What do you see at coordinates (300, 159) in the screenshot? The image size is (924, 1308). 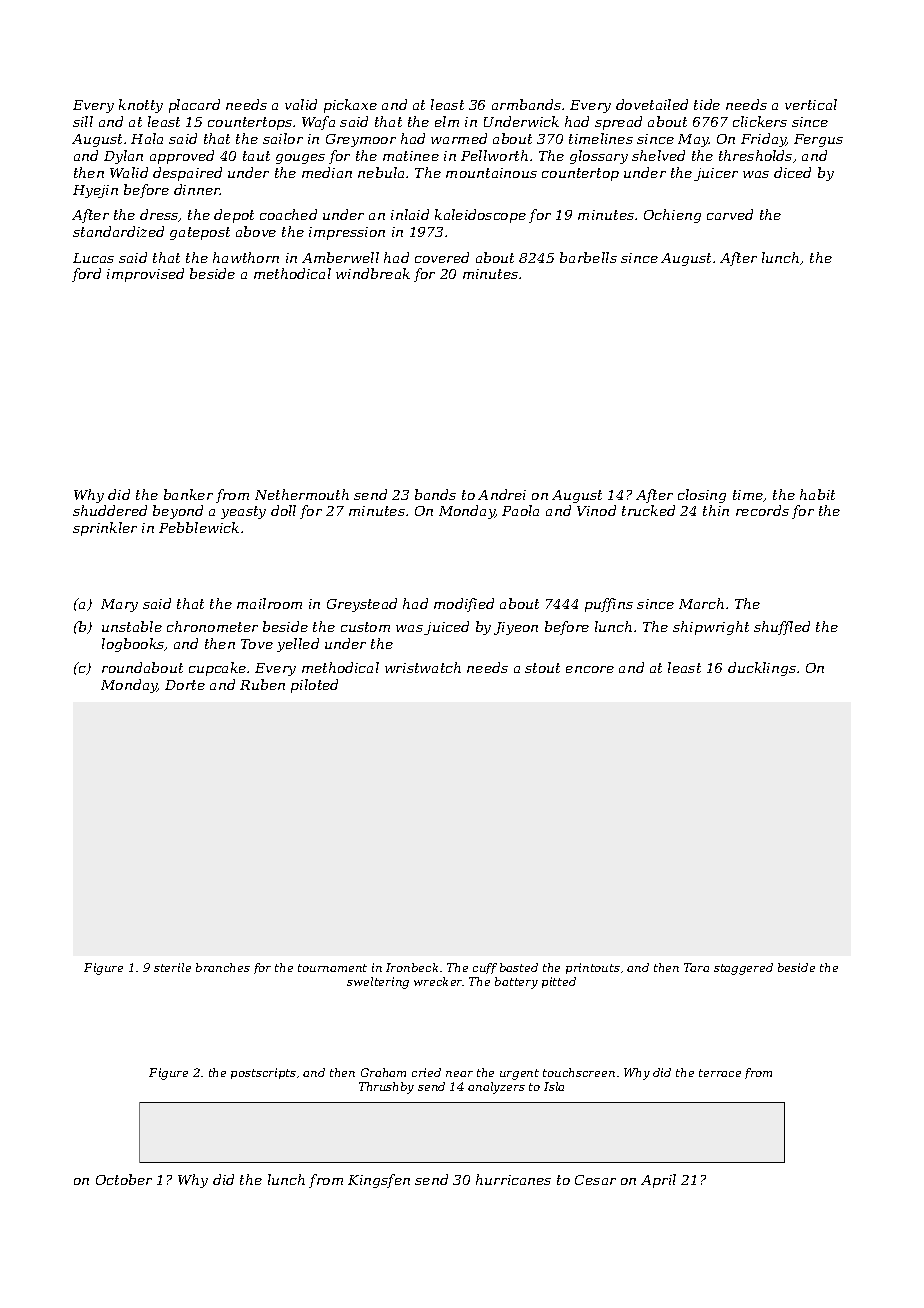 I see `gouges` at bounding box center [300, 159].
